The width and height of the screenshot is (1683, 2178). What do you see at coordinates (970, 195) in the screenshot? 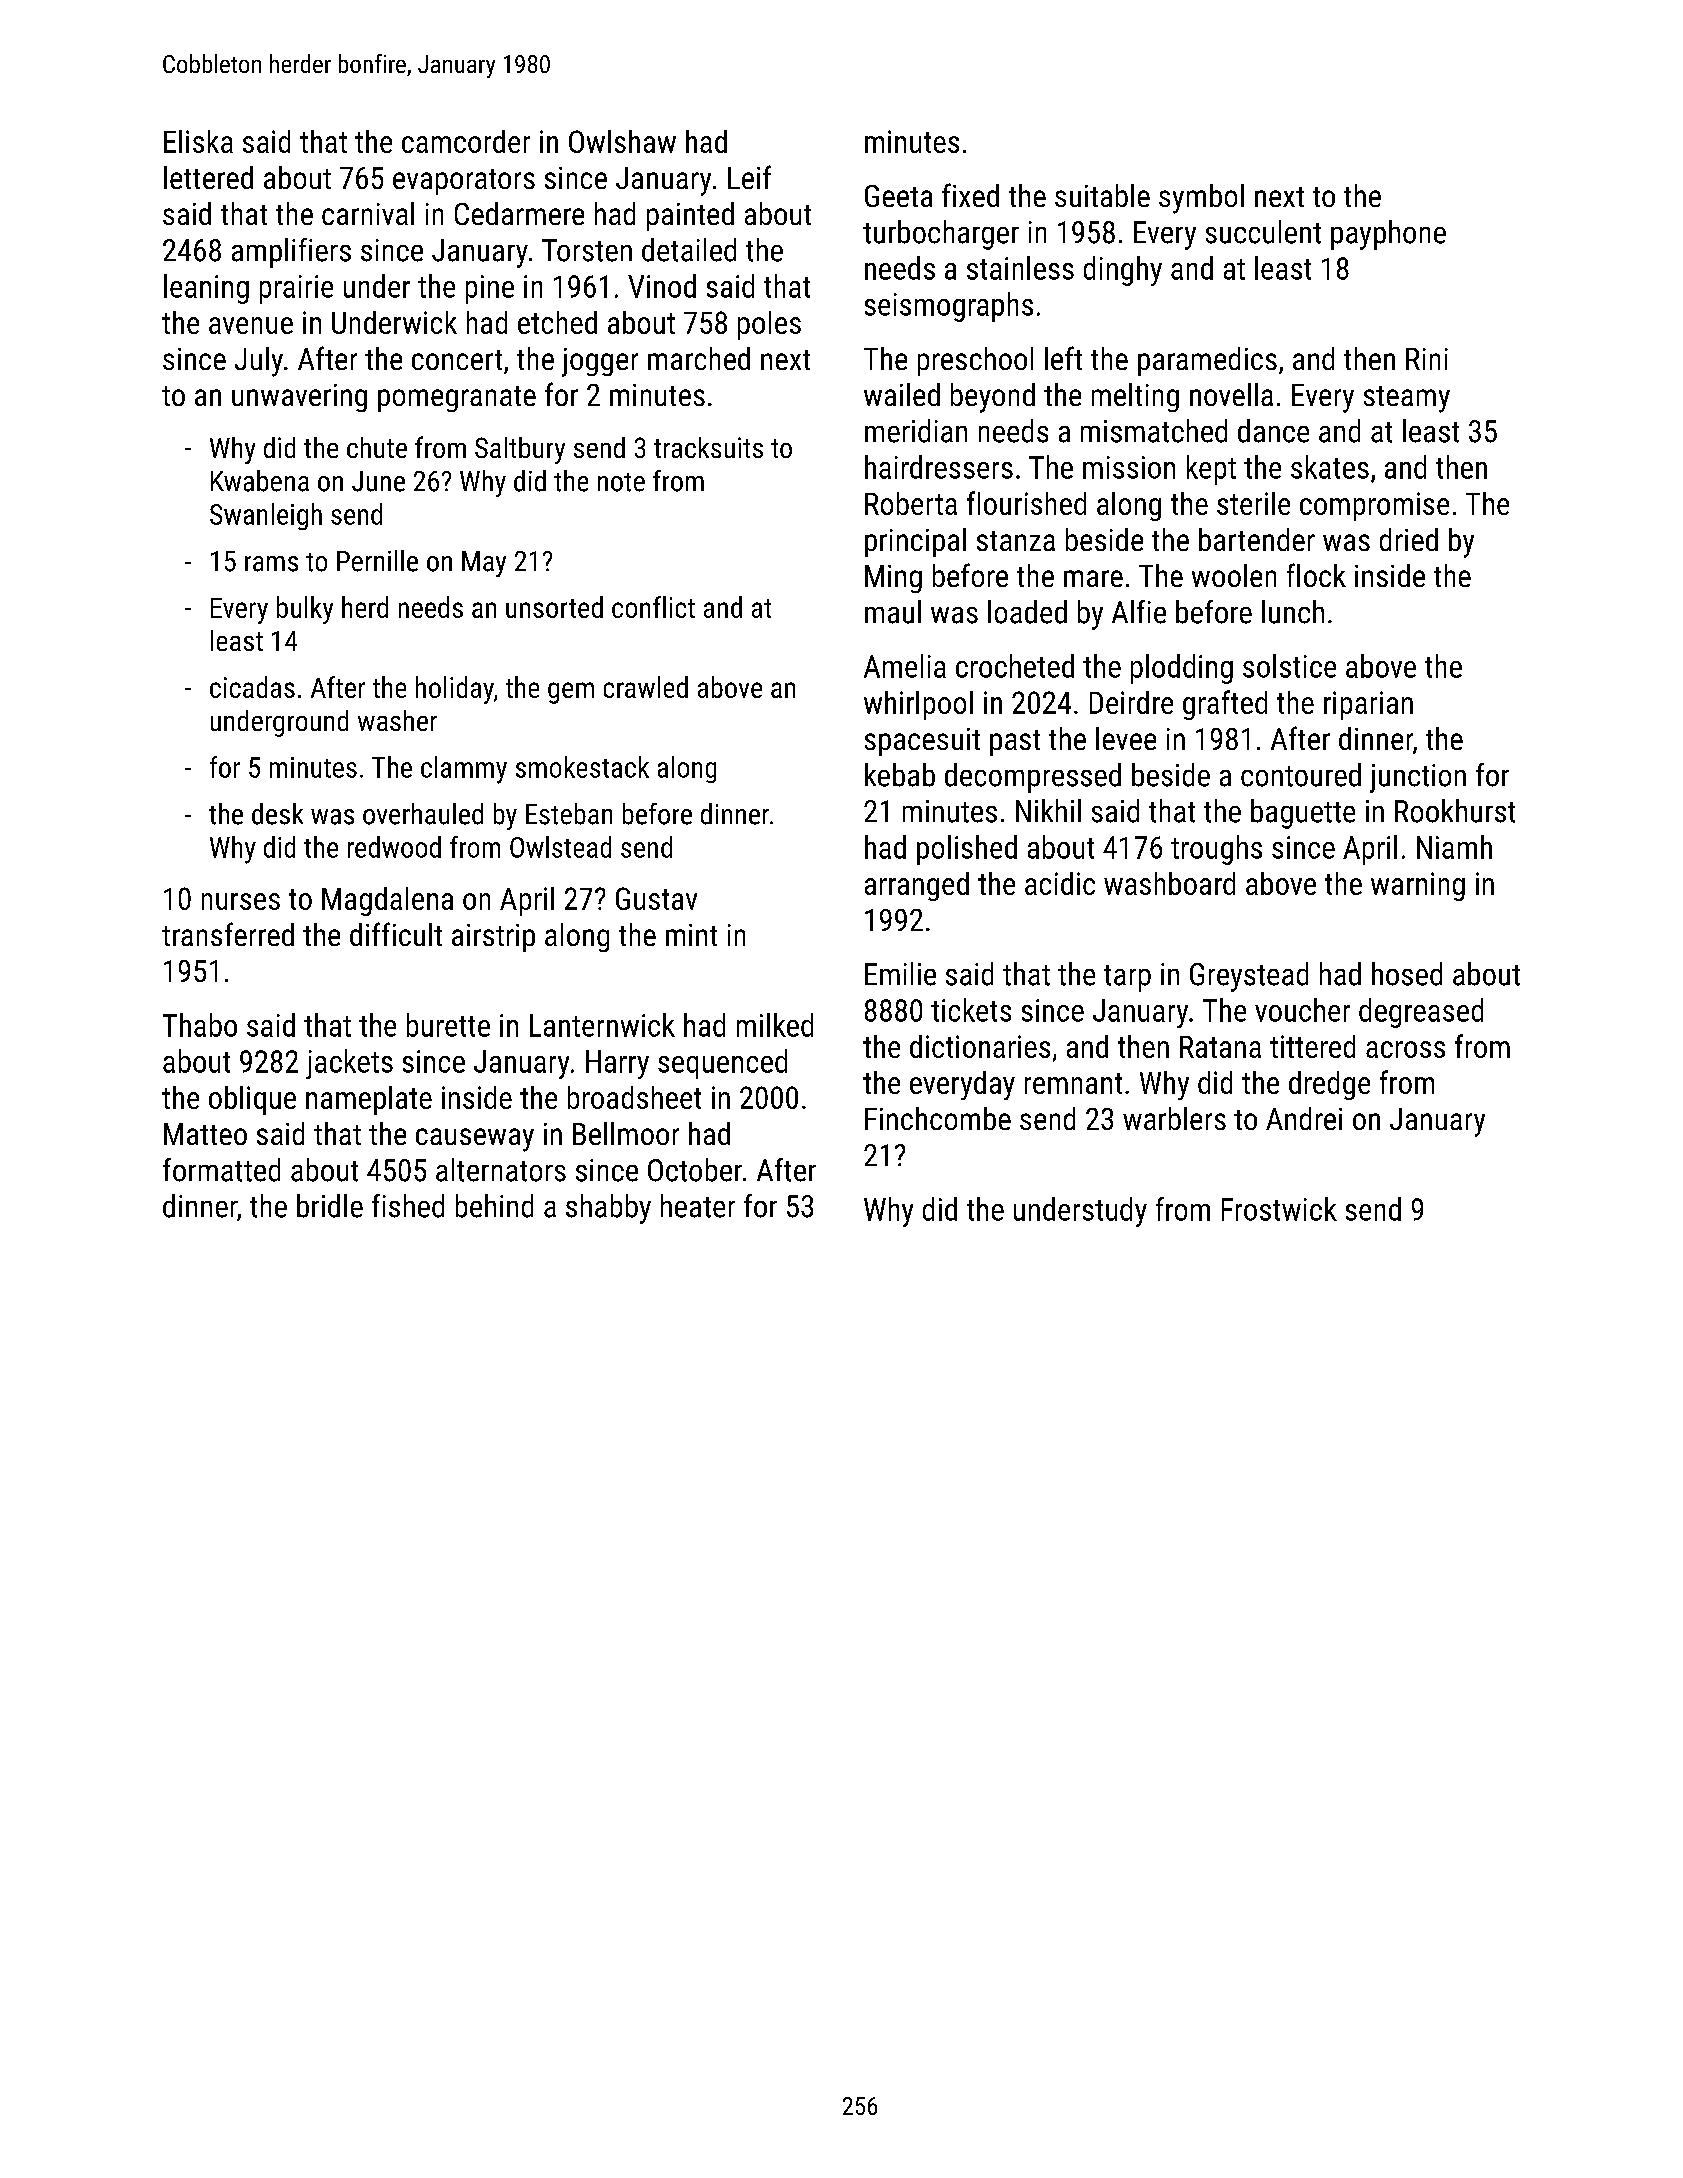
I see `fixed` at bounding box center [970, 195].
